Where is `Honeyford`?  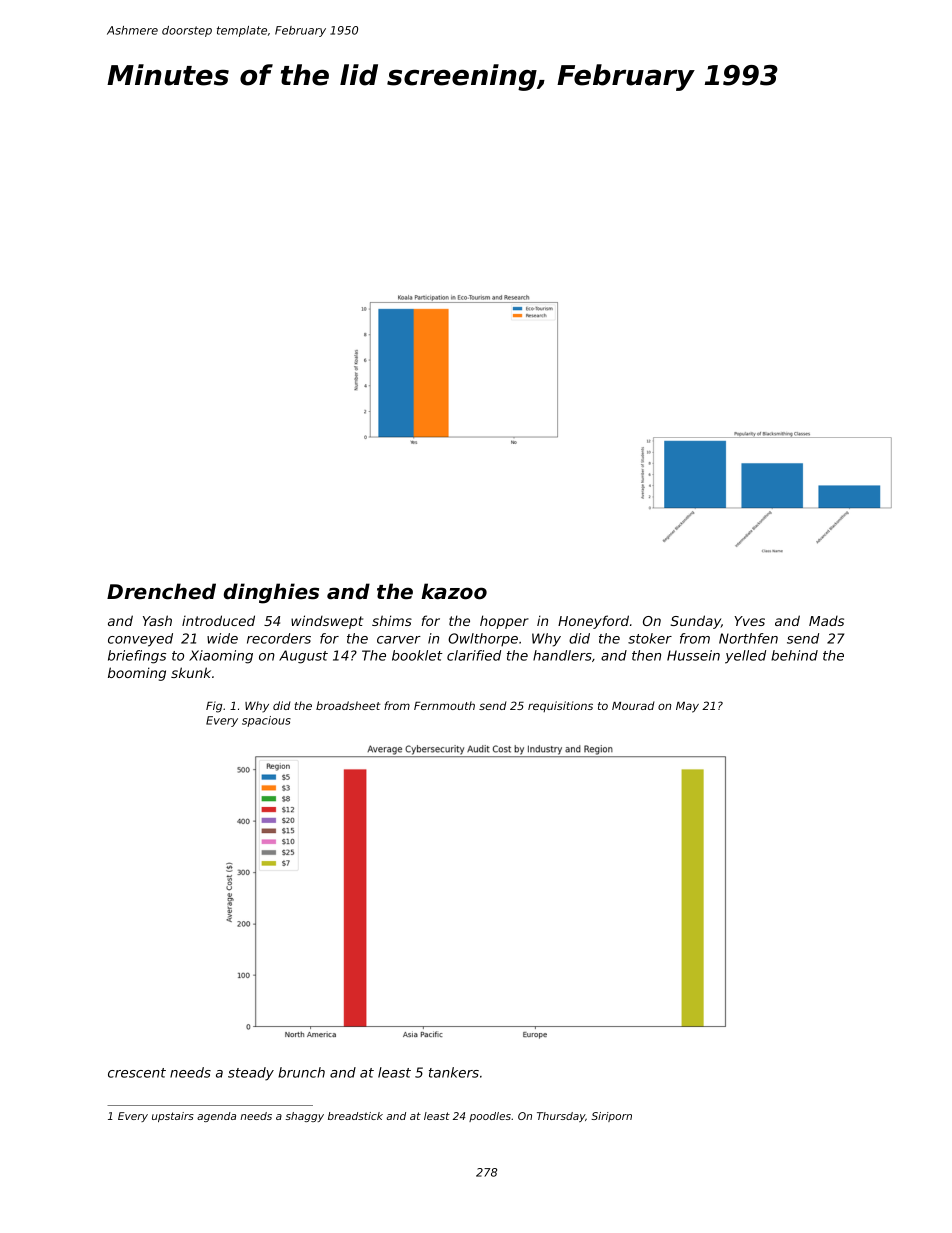
Honeyford is located at coordinates (593, 622).
